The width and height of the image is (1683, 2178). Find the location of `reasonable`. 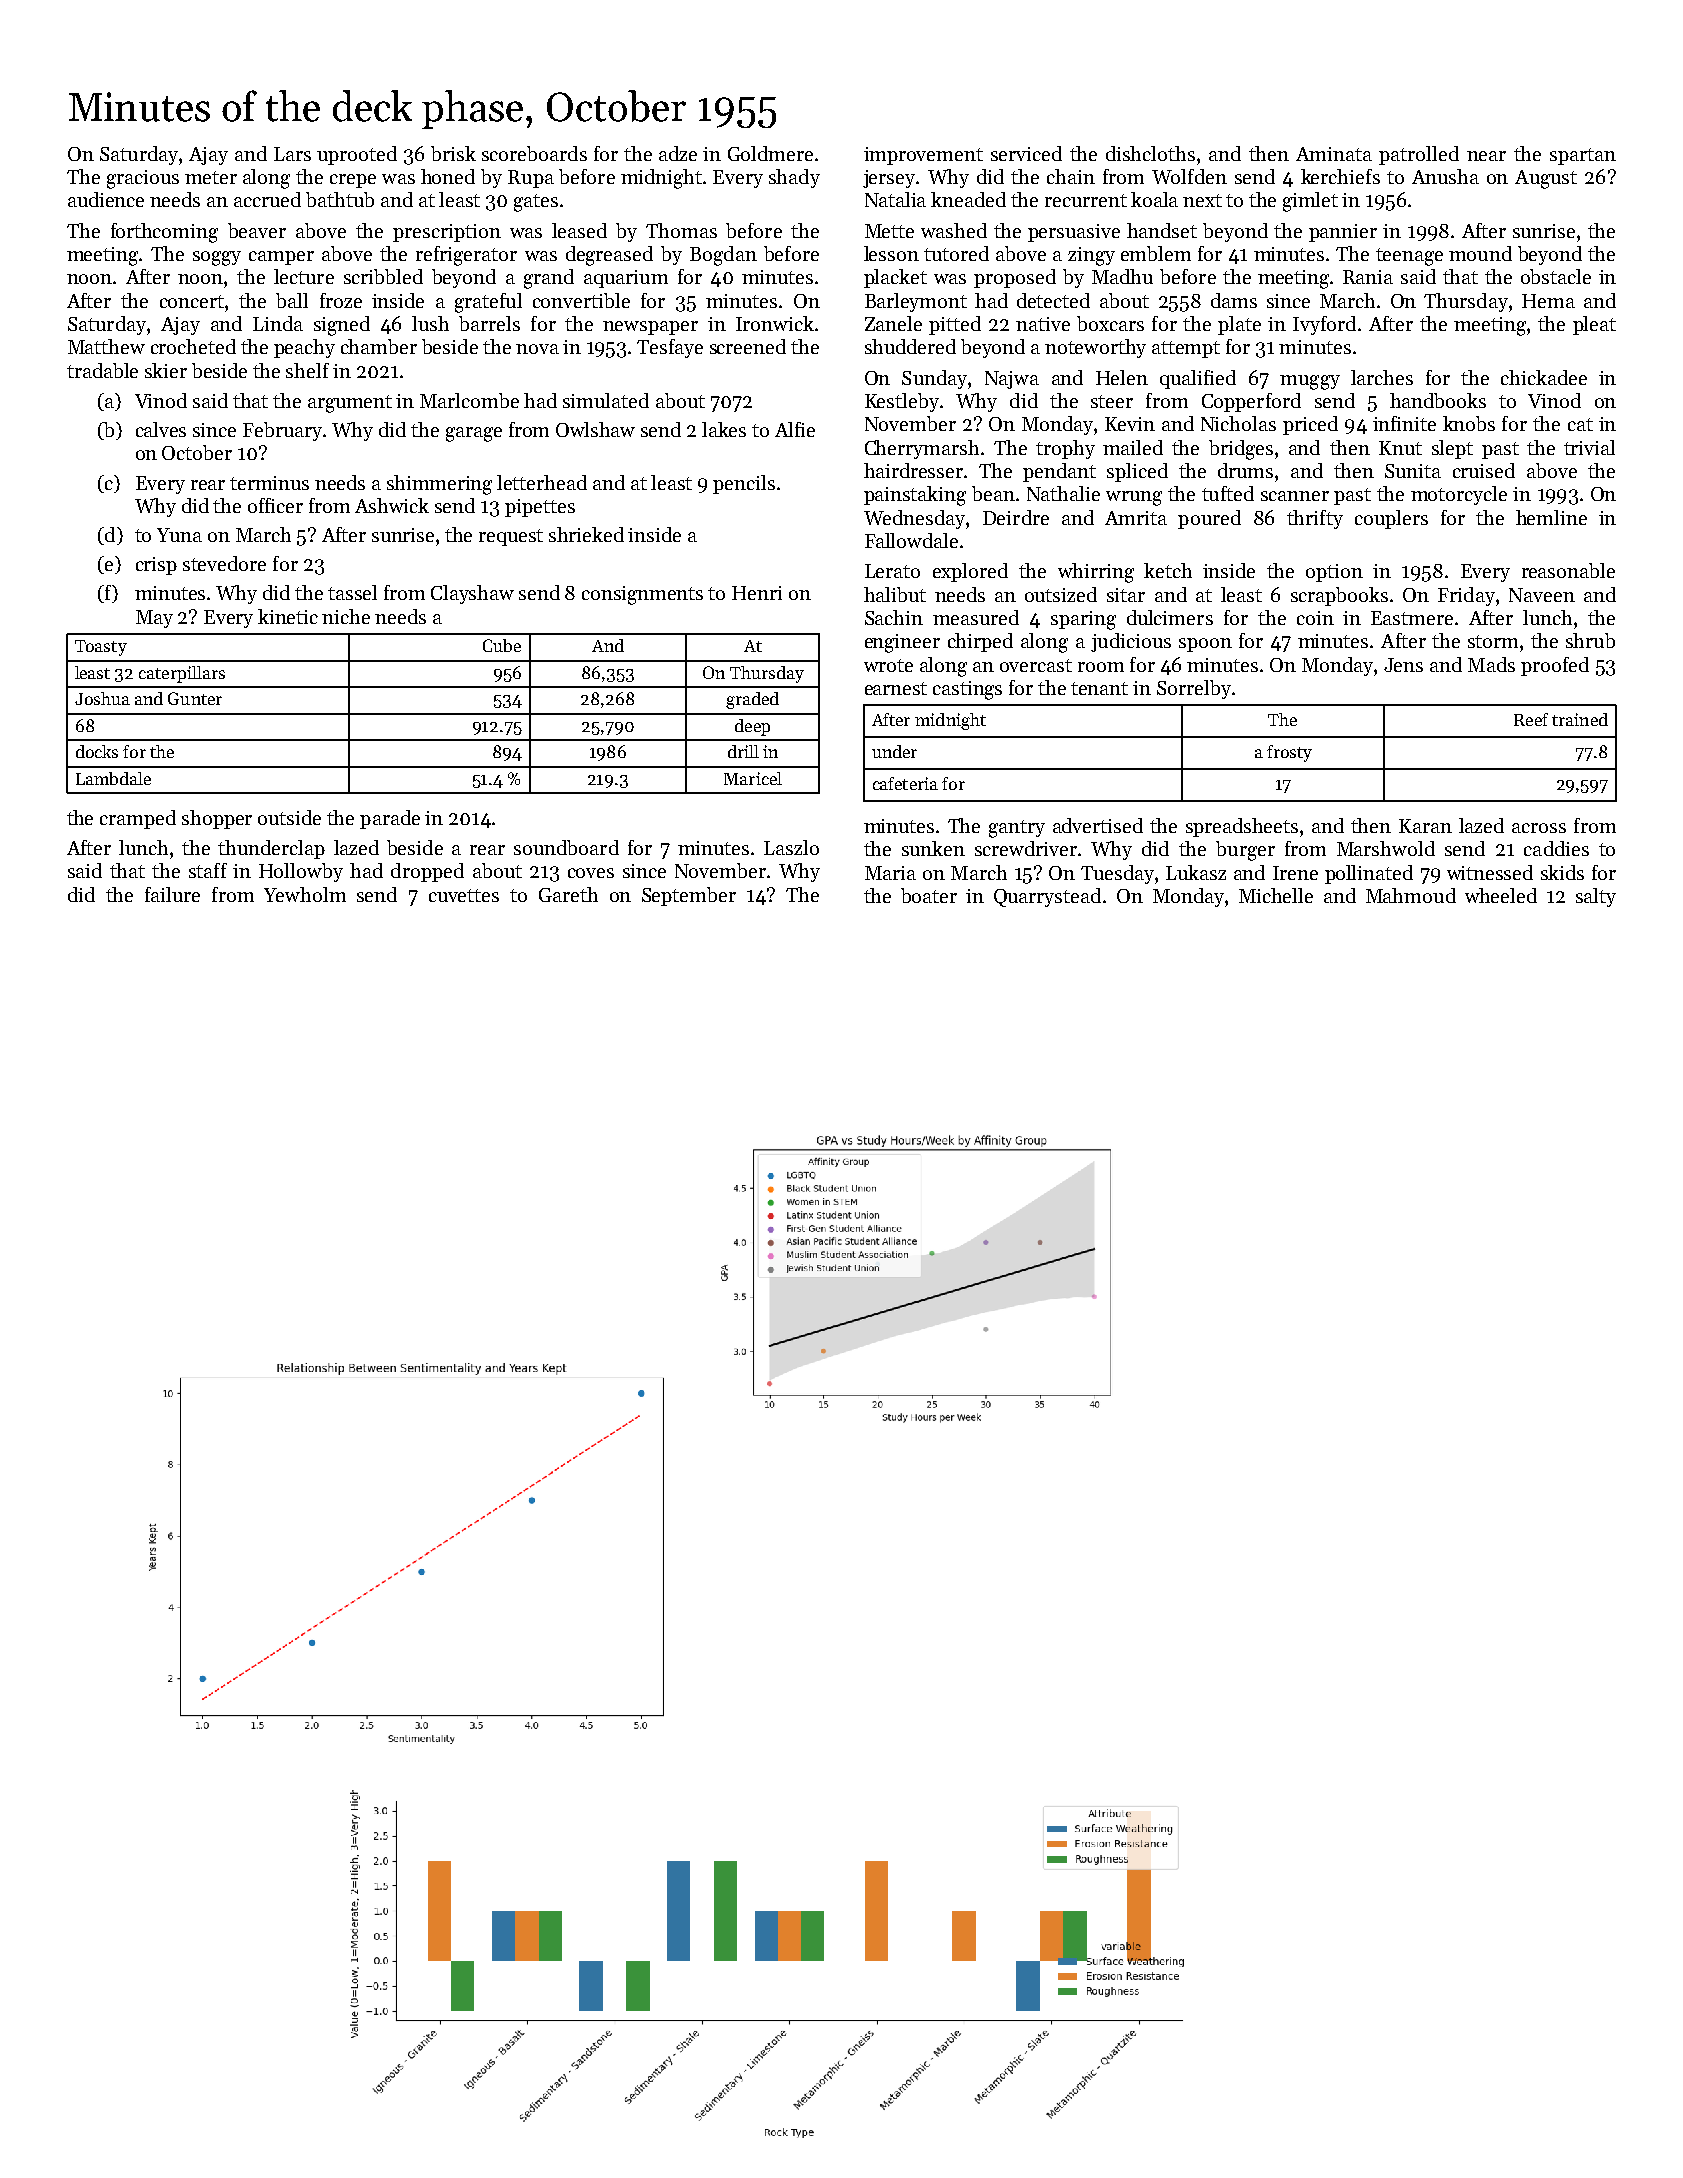

reasonable is located at coordinates (1568, 570).
